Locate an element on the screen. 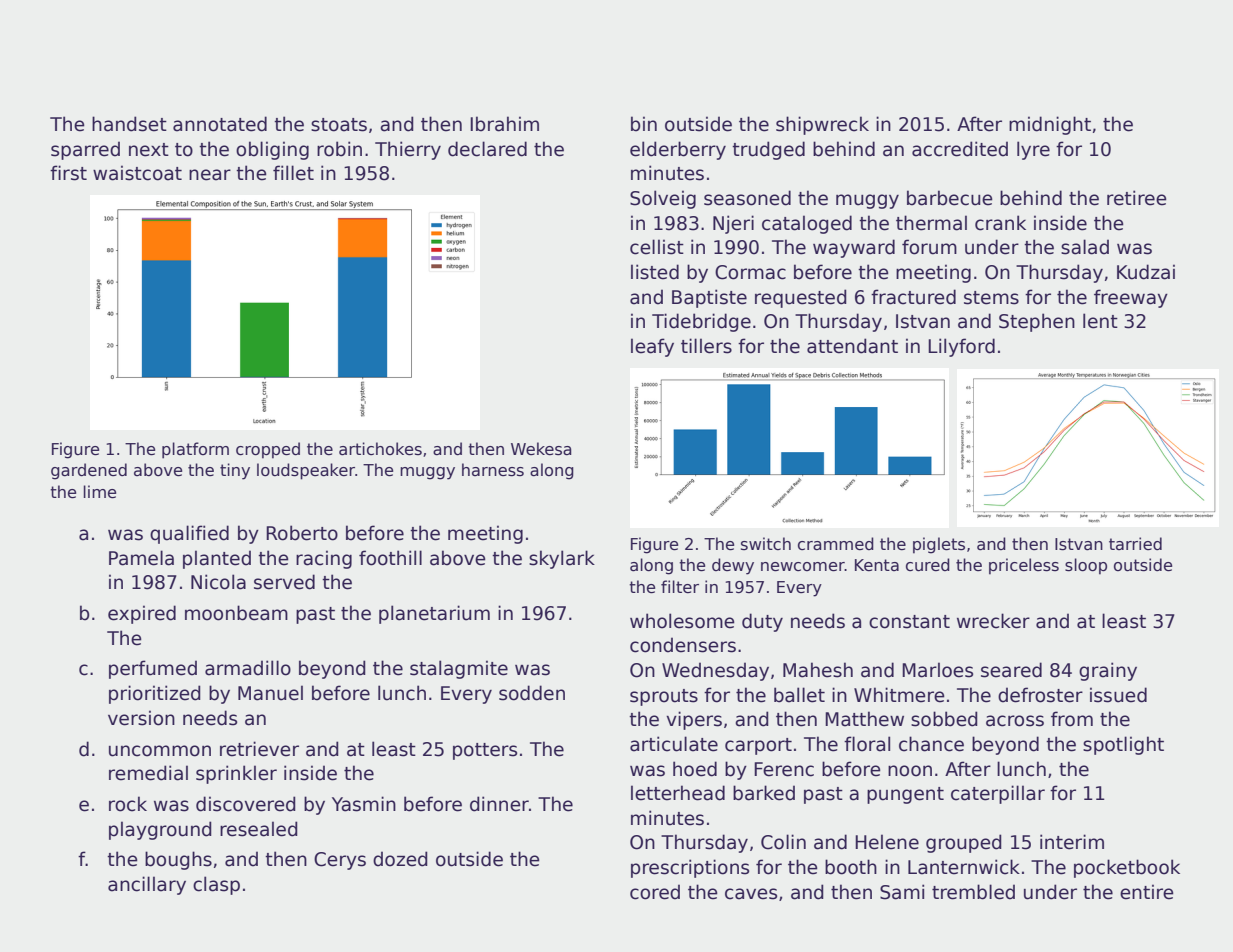 This screenshot has height=952, width=1233. listed is located at coordinates (655, 272).
